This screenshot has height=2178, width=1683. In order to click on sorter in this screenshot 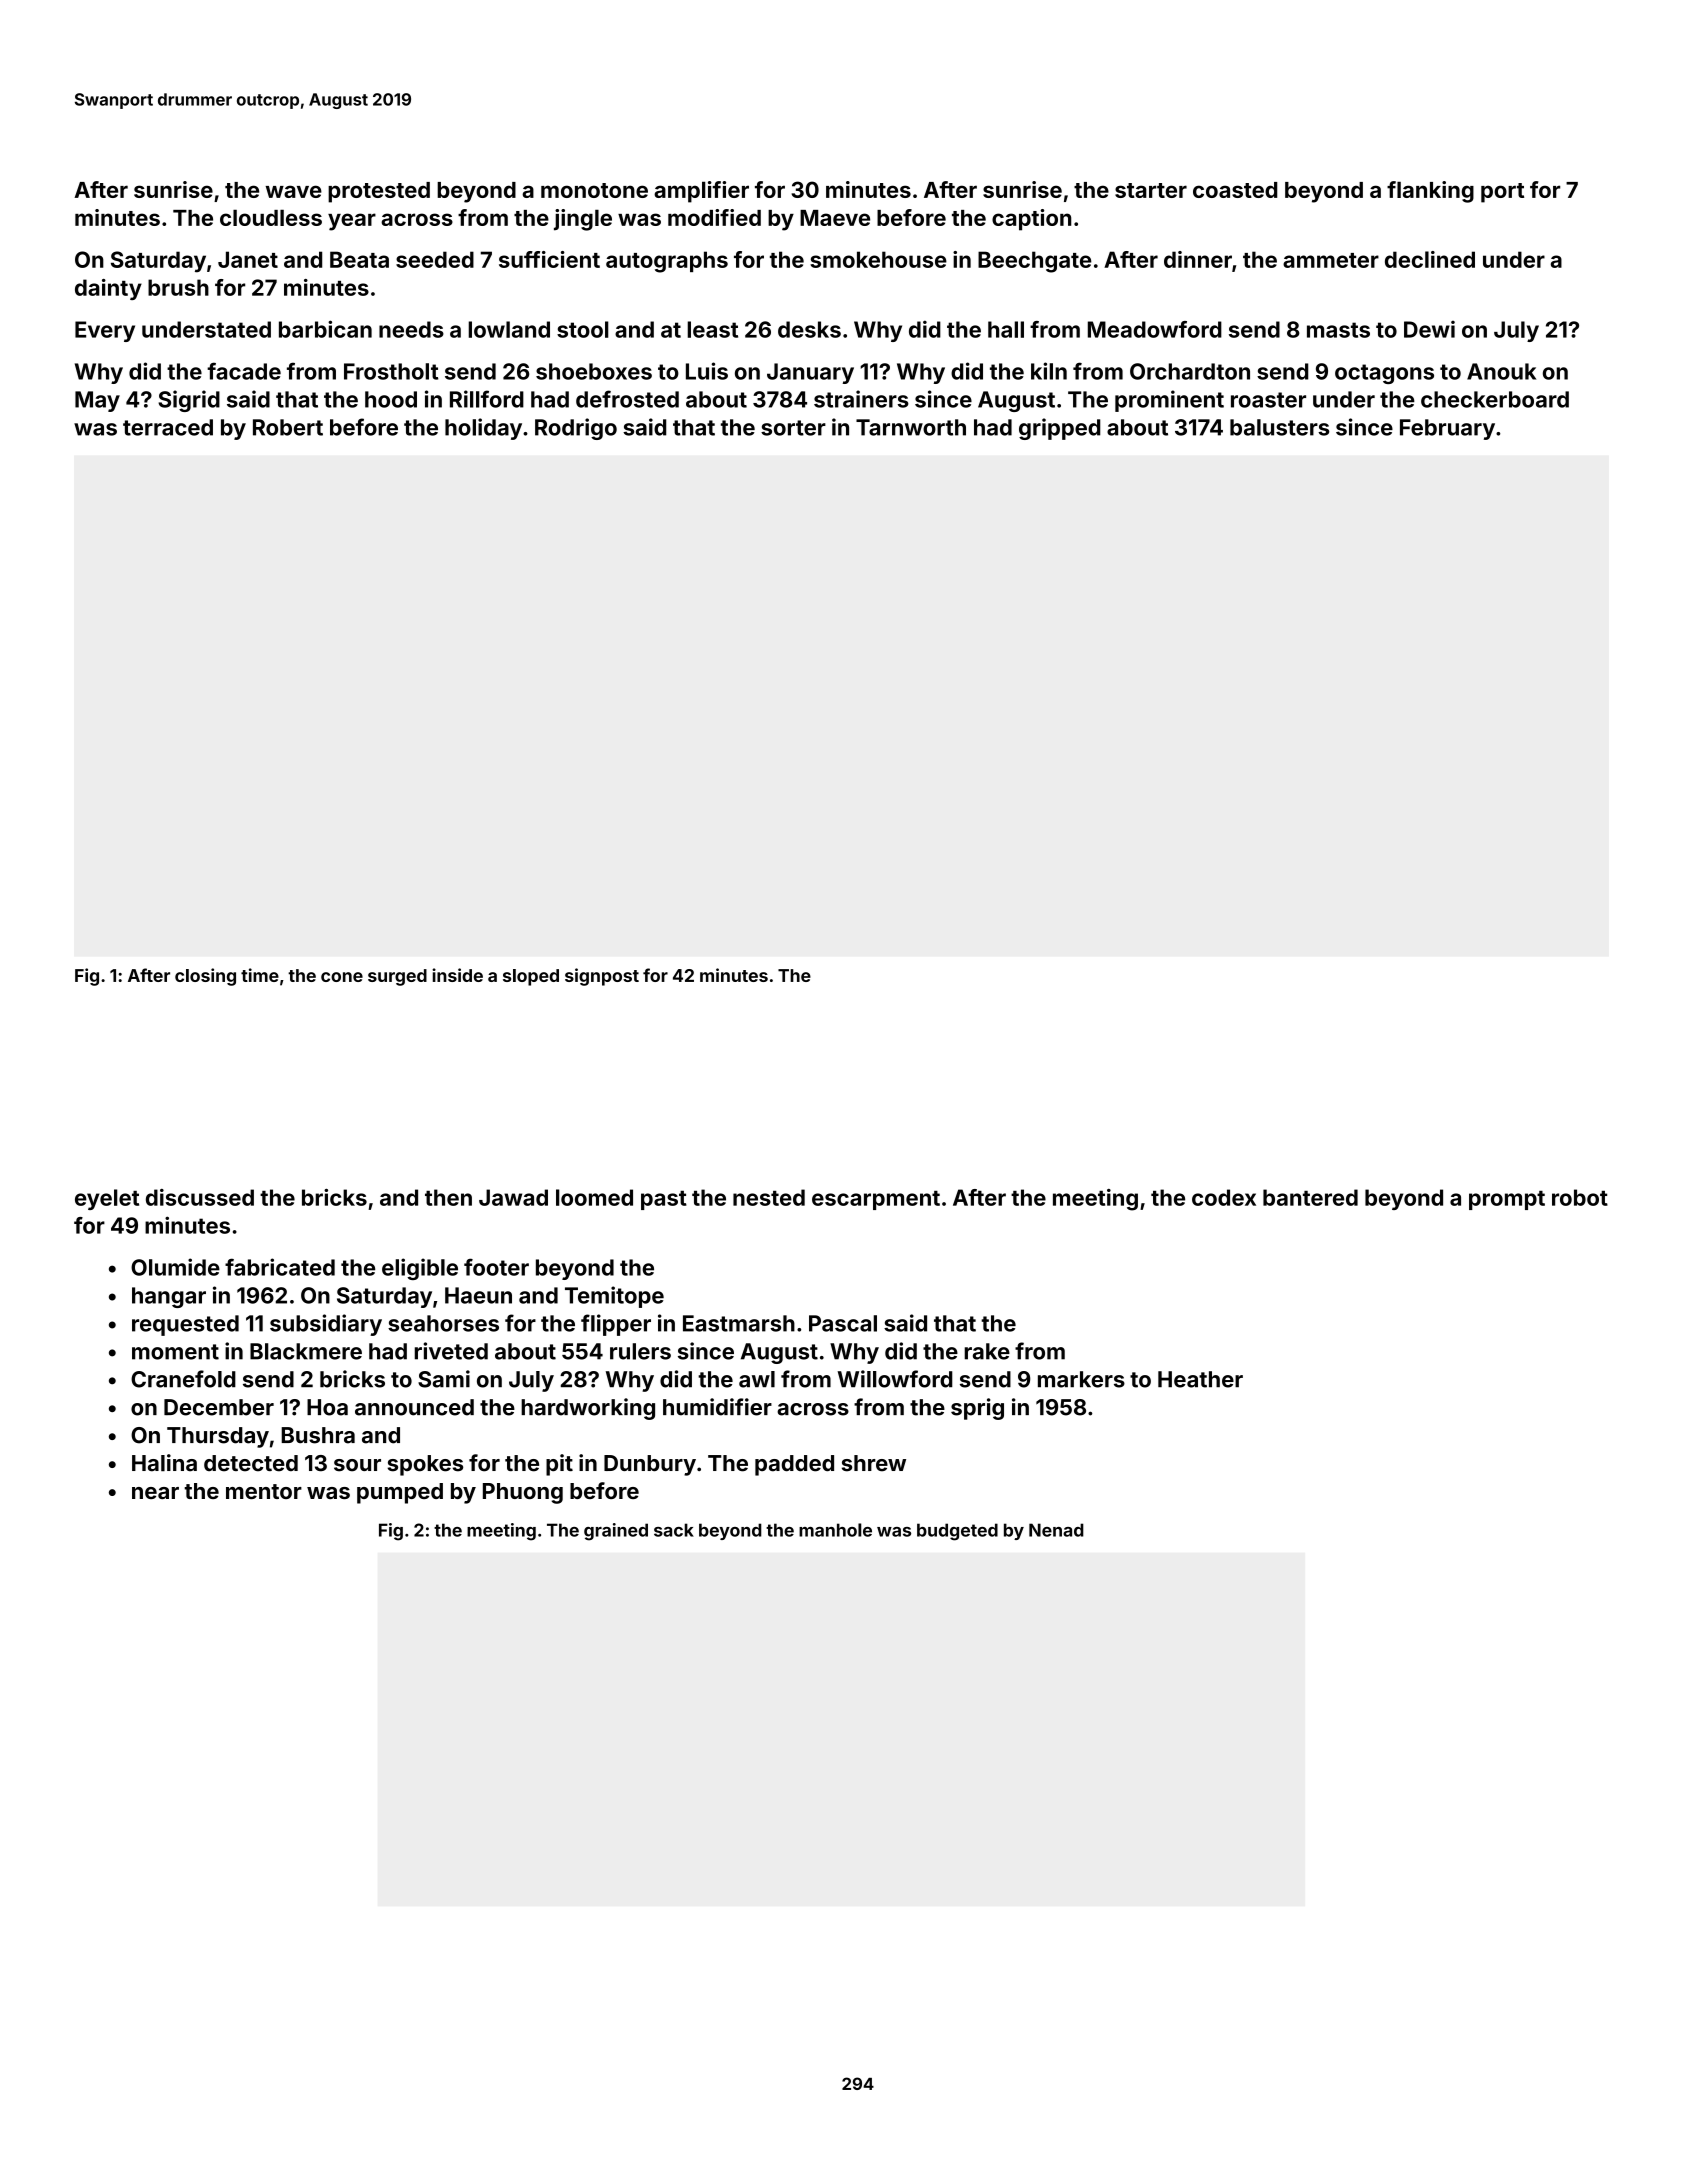, I will do `click(793, 428)`.
